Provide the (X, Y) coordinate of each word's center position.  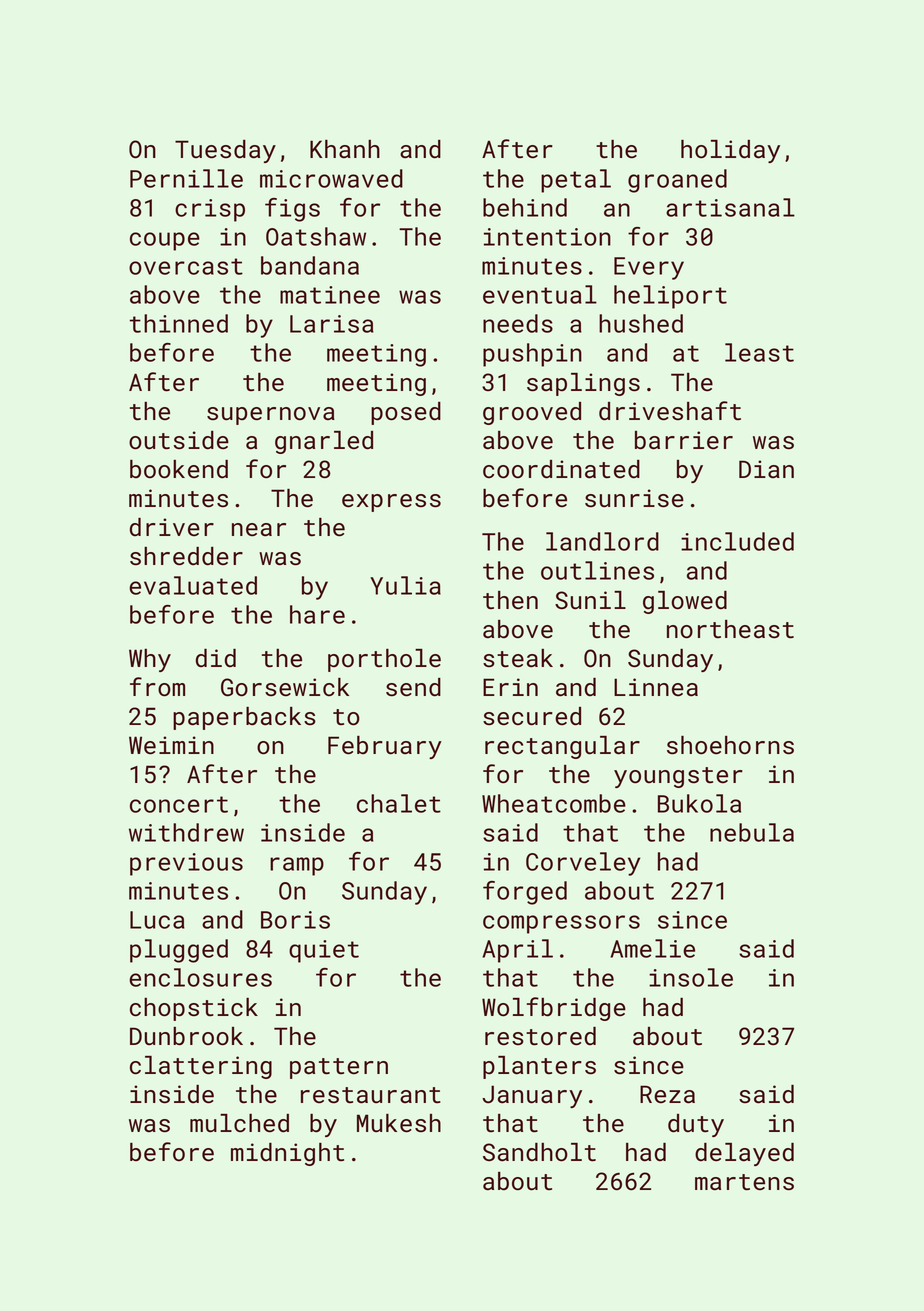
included (737, 541)
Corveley (583, 864)
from (157, 687)
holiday (730, 151)
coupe (165, 241)
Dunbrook (186, 1036)
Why (150, 660)
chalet (399, 803)
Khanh (345, 149)
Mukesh (399, 1123)
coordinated (561, 469)
